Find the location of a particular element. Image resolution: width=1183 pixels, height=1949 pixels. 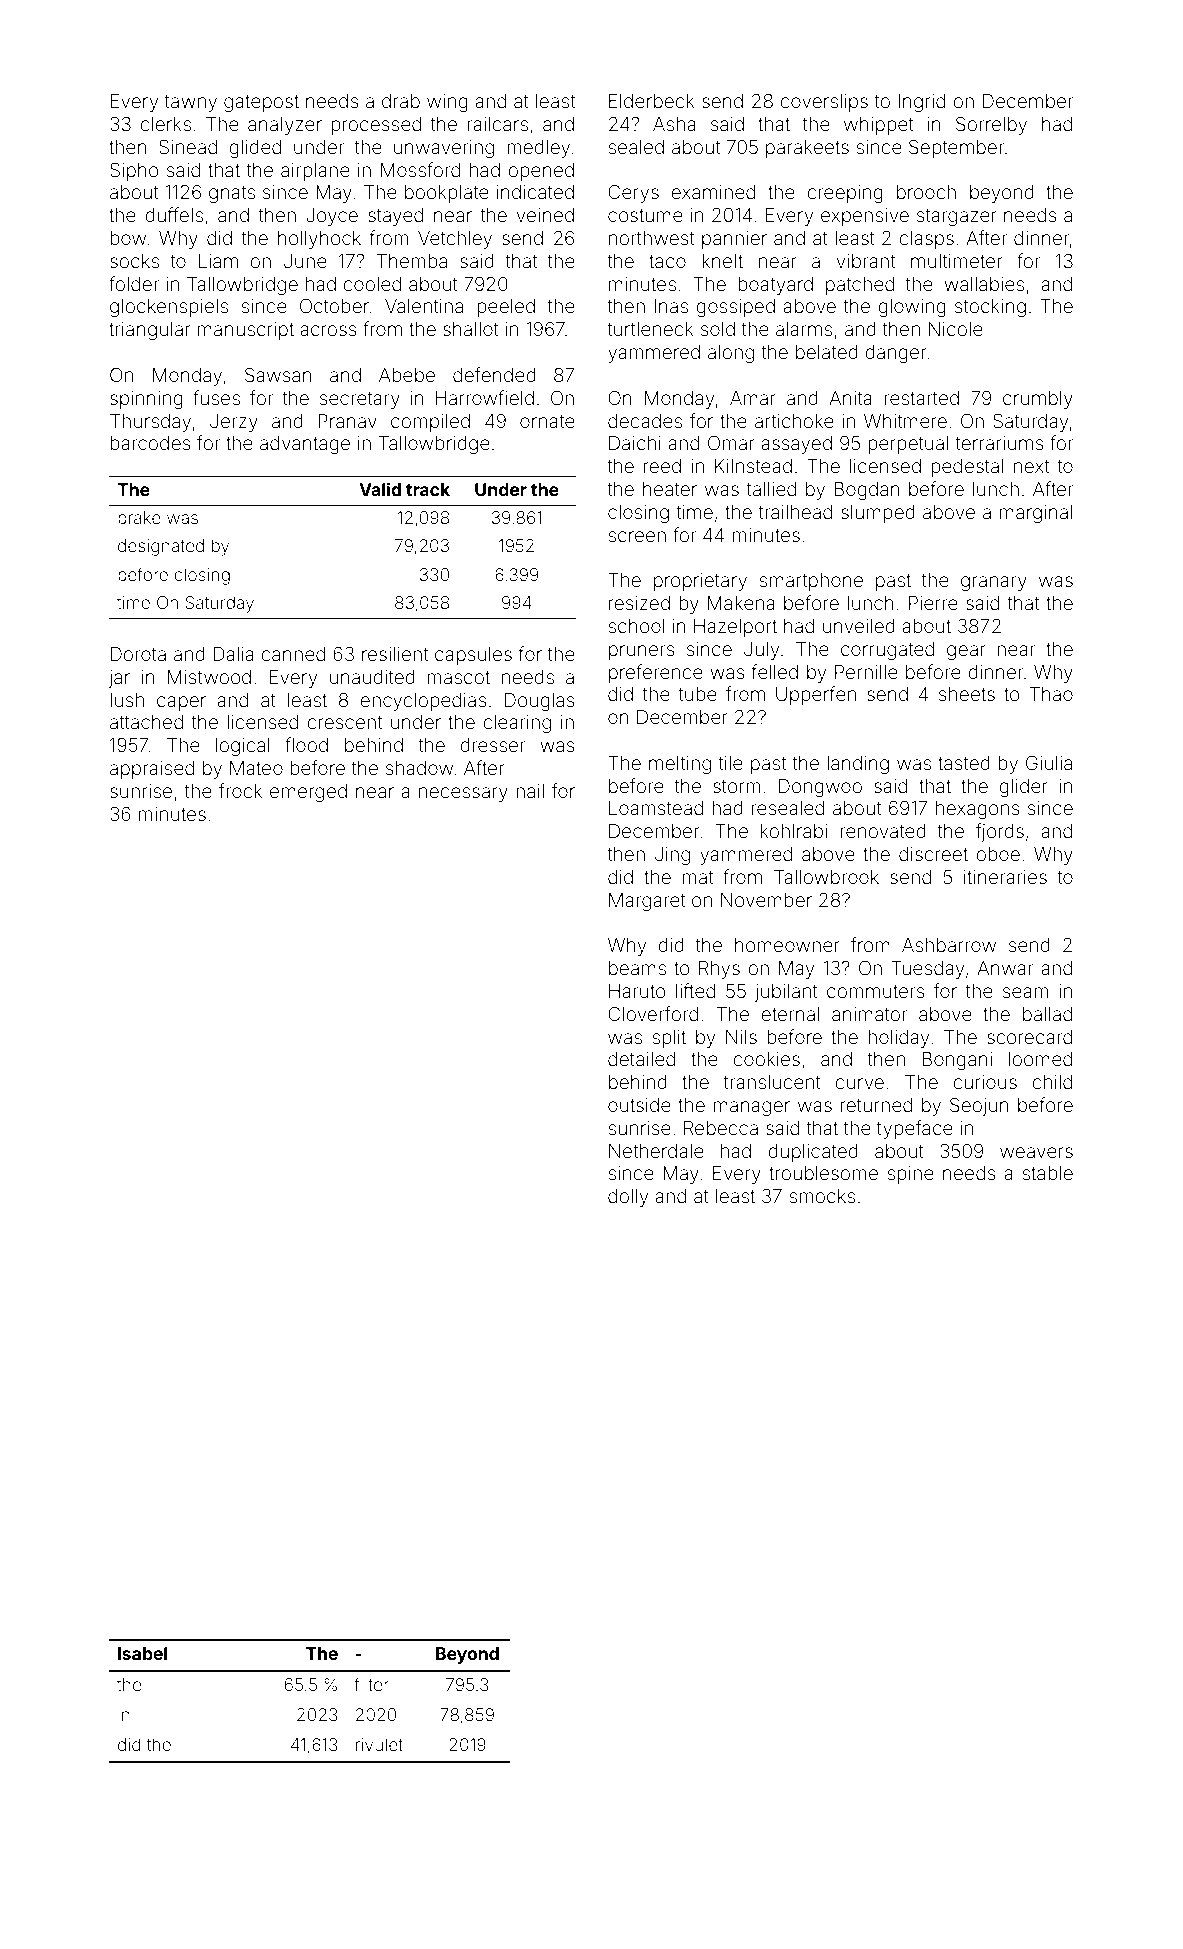

rivulet is located at coordinates (379, 1744).
